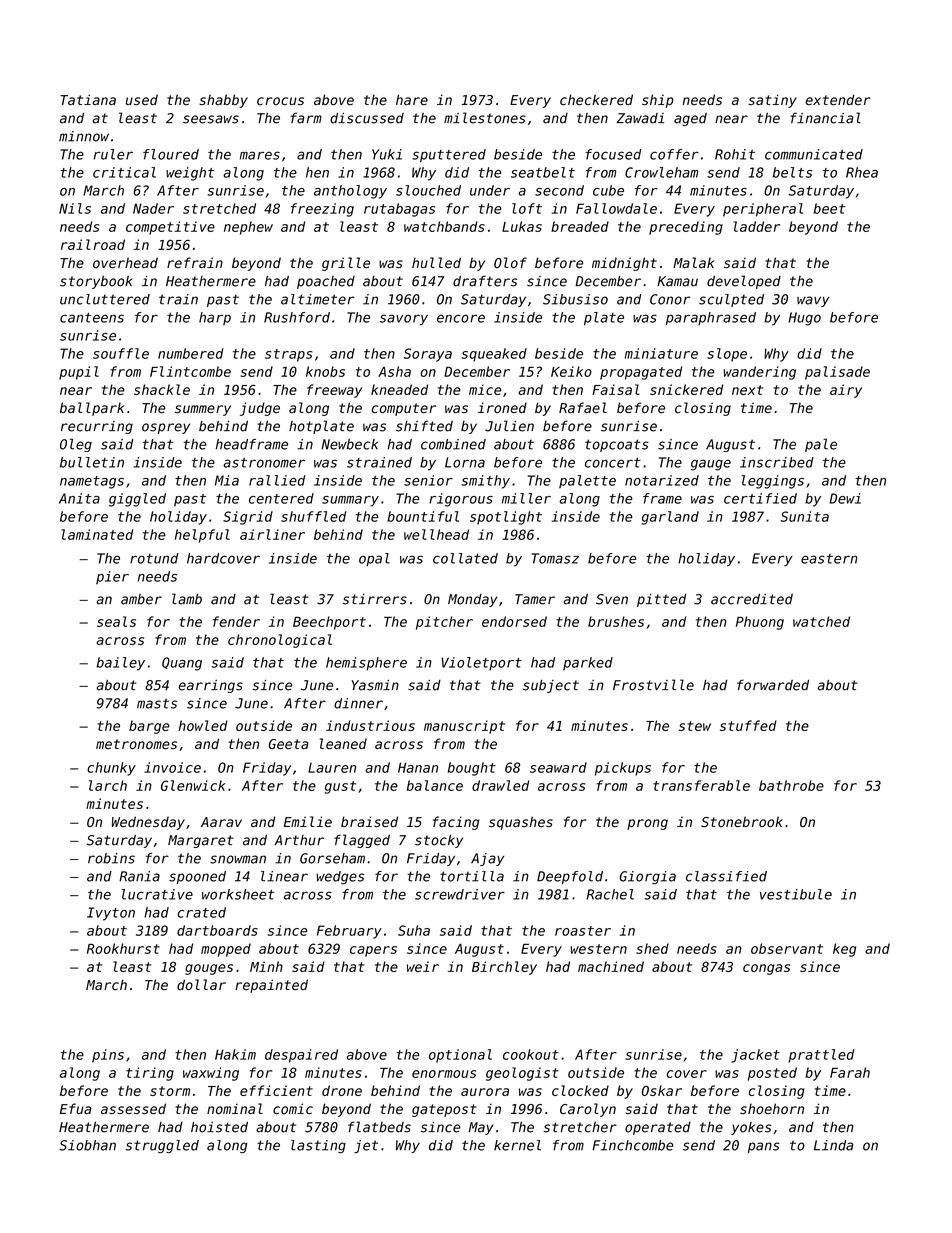  Describe the element at coordinates (838, 100) in the page. I see `extender` at that location.
